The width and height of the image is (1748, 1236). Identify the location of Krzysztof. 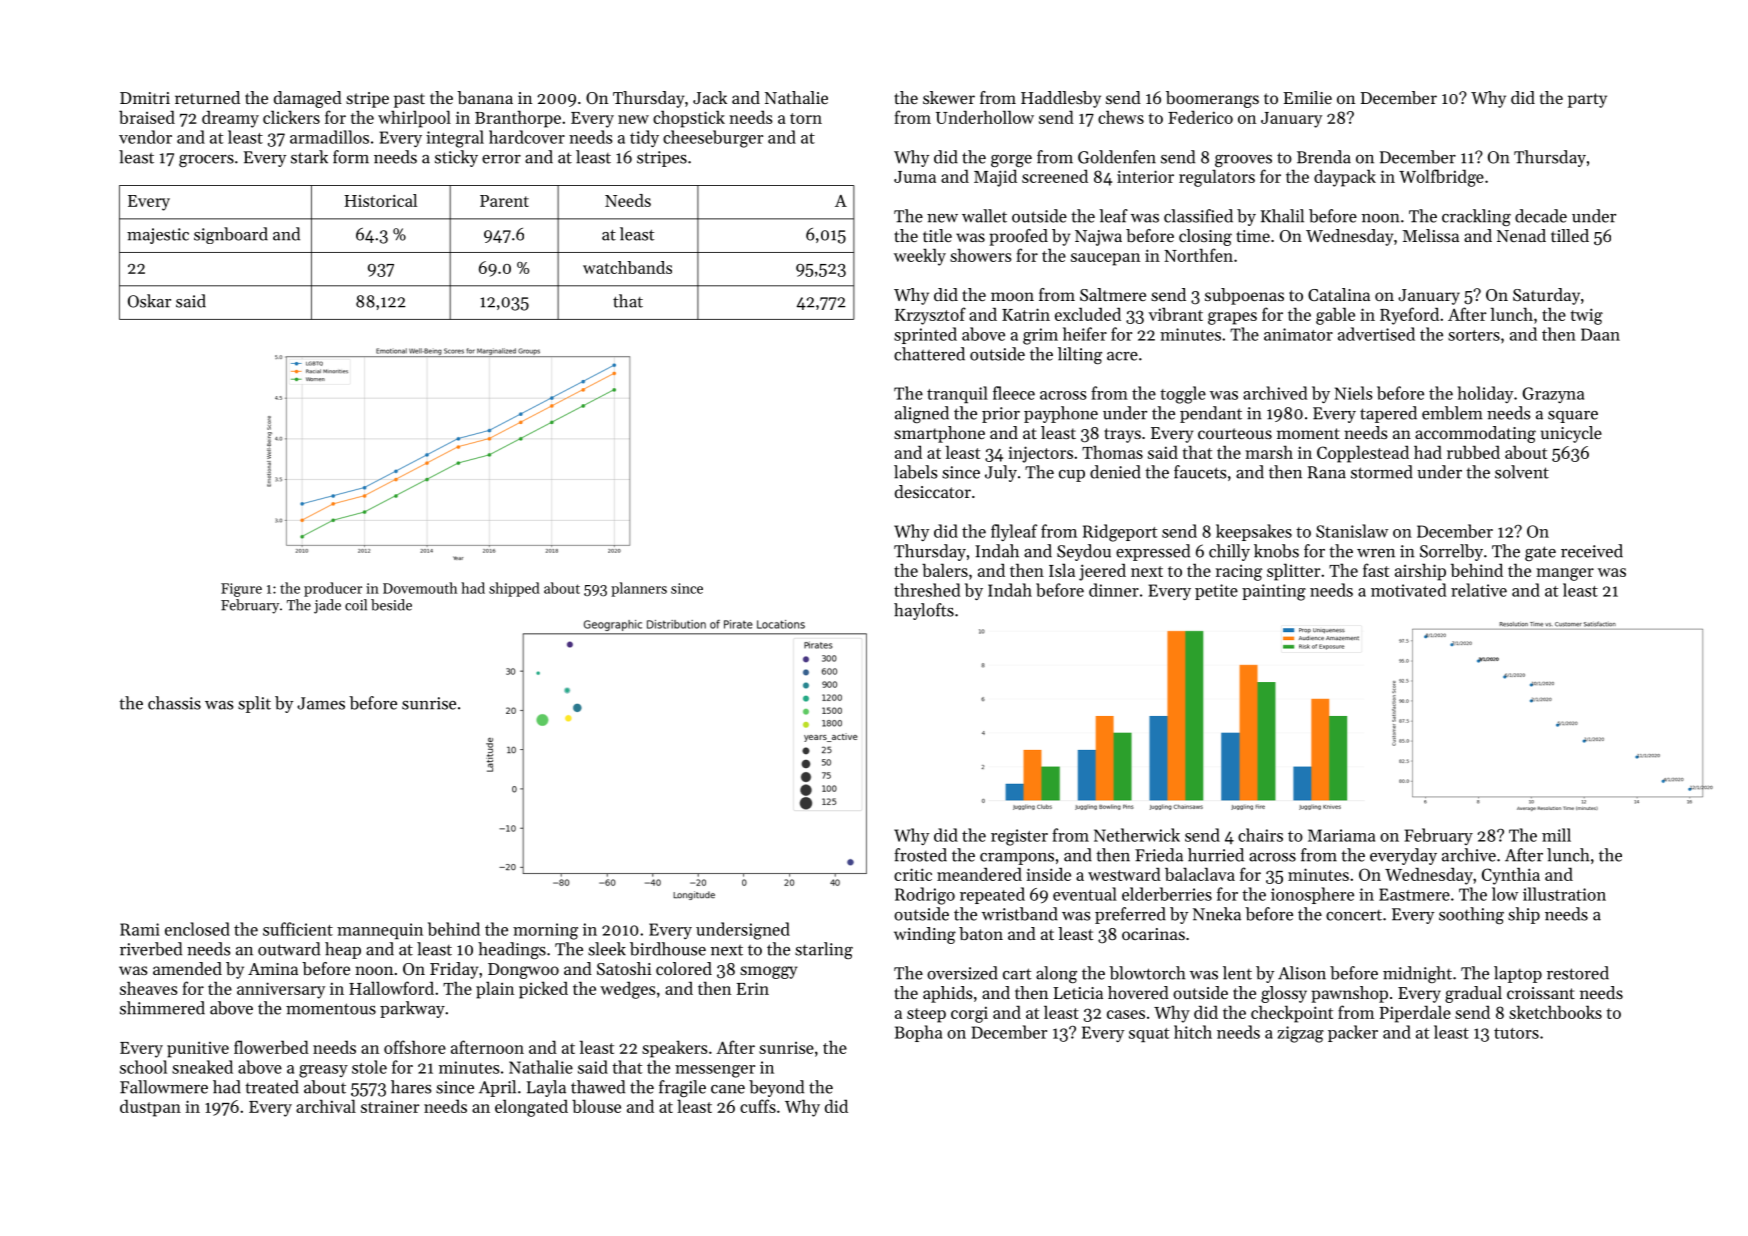
(930, 316).
